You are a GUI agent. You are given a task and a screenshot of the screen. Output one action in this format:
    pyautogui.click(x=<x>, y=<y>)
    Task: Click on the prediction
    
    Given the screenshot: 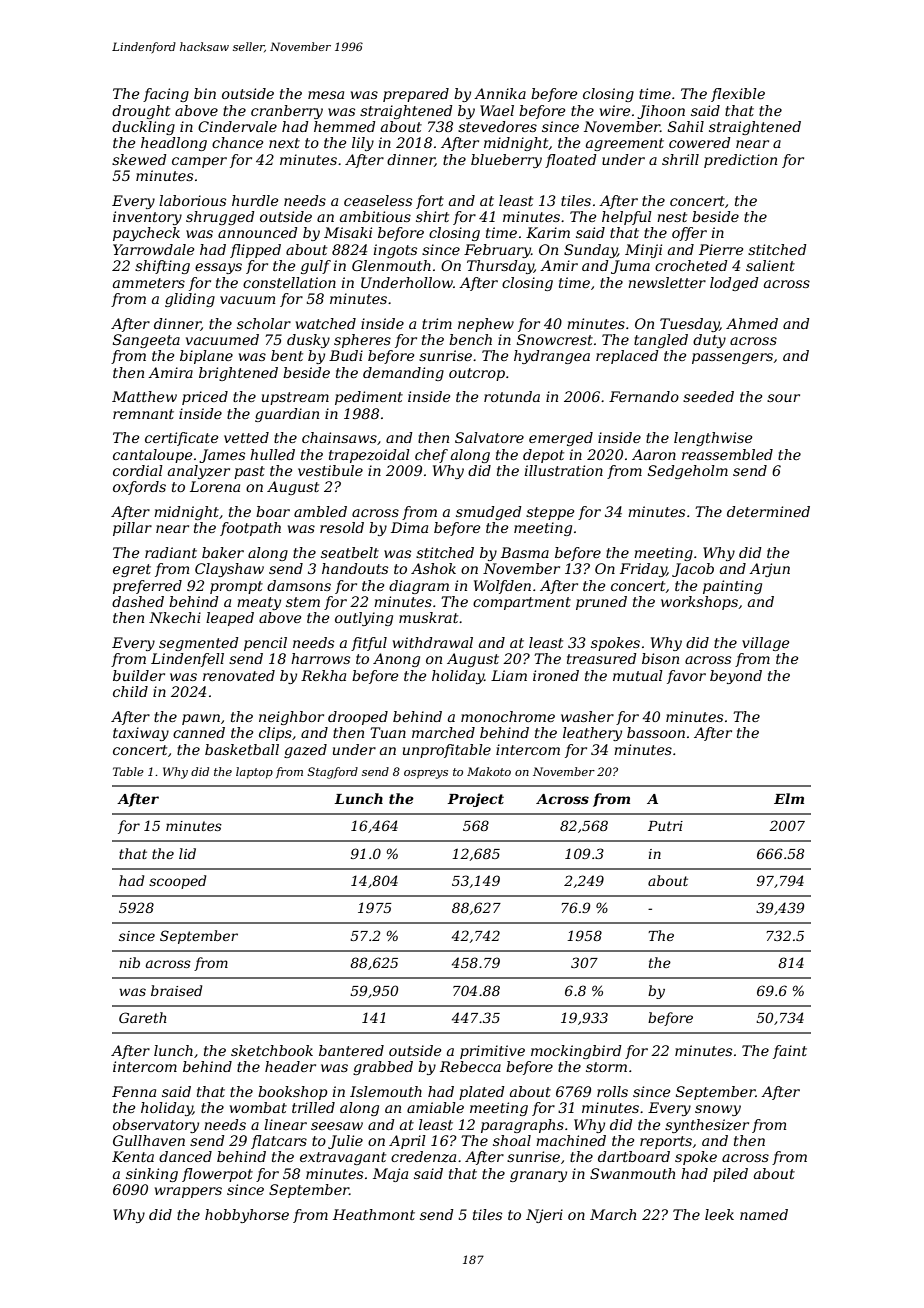 What is the action you would take?
    pyautogui.click(x=740, y=161)
